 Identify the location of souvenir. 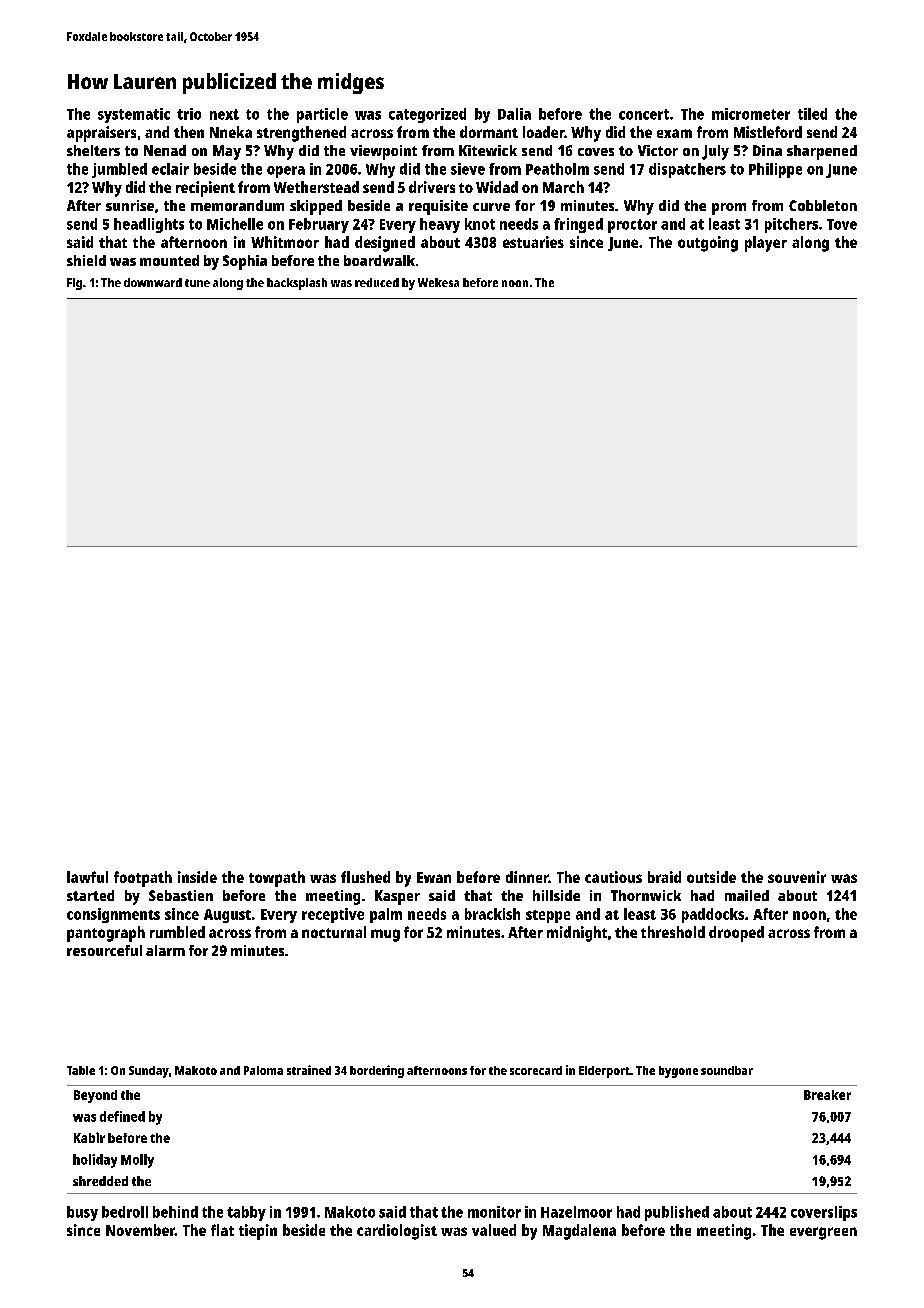
(797, 877).
